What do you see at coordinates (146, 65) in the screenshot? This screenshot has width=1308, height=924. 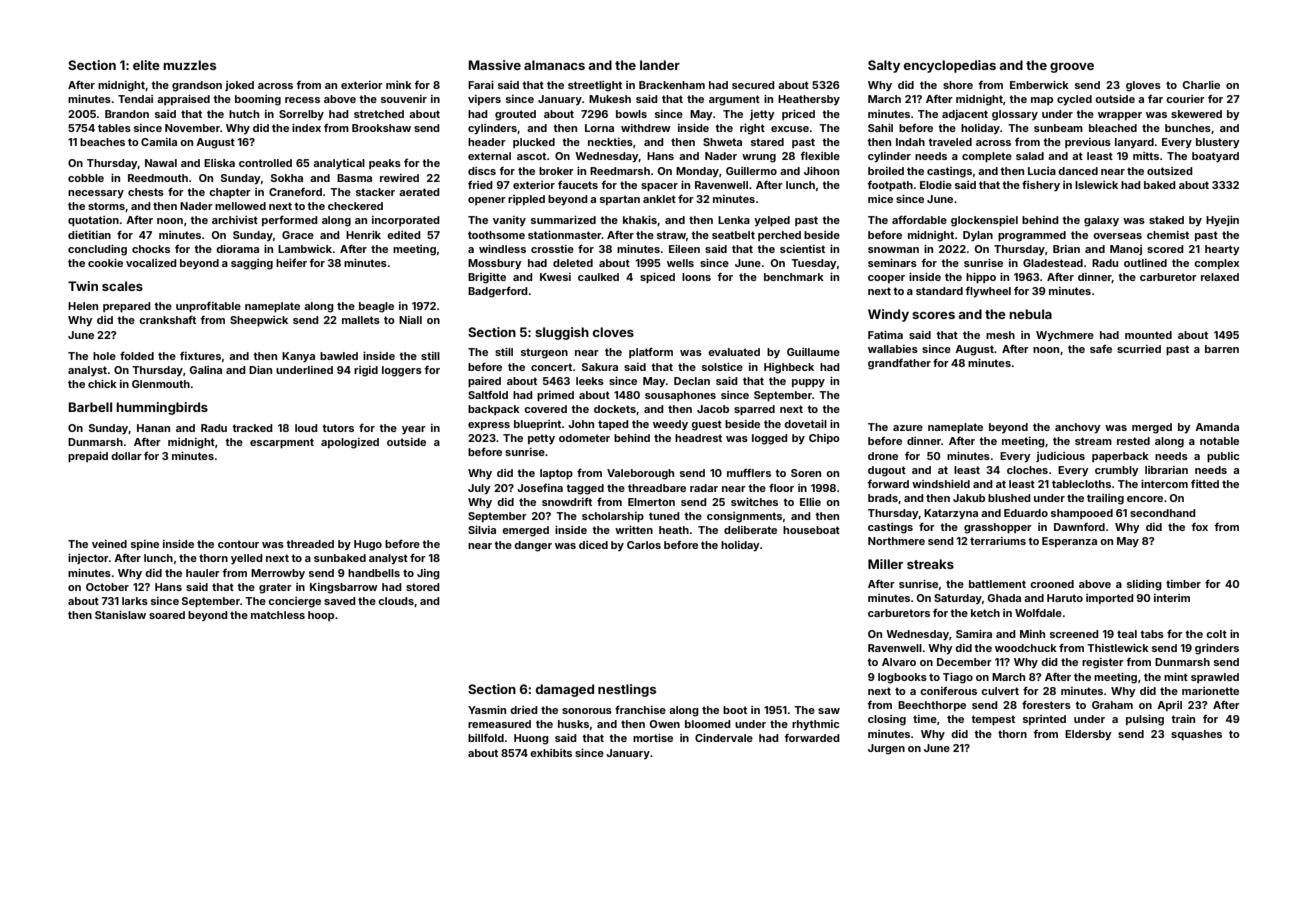 I see `elite` at bounding box center [146, 65].
